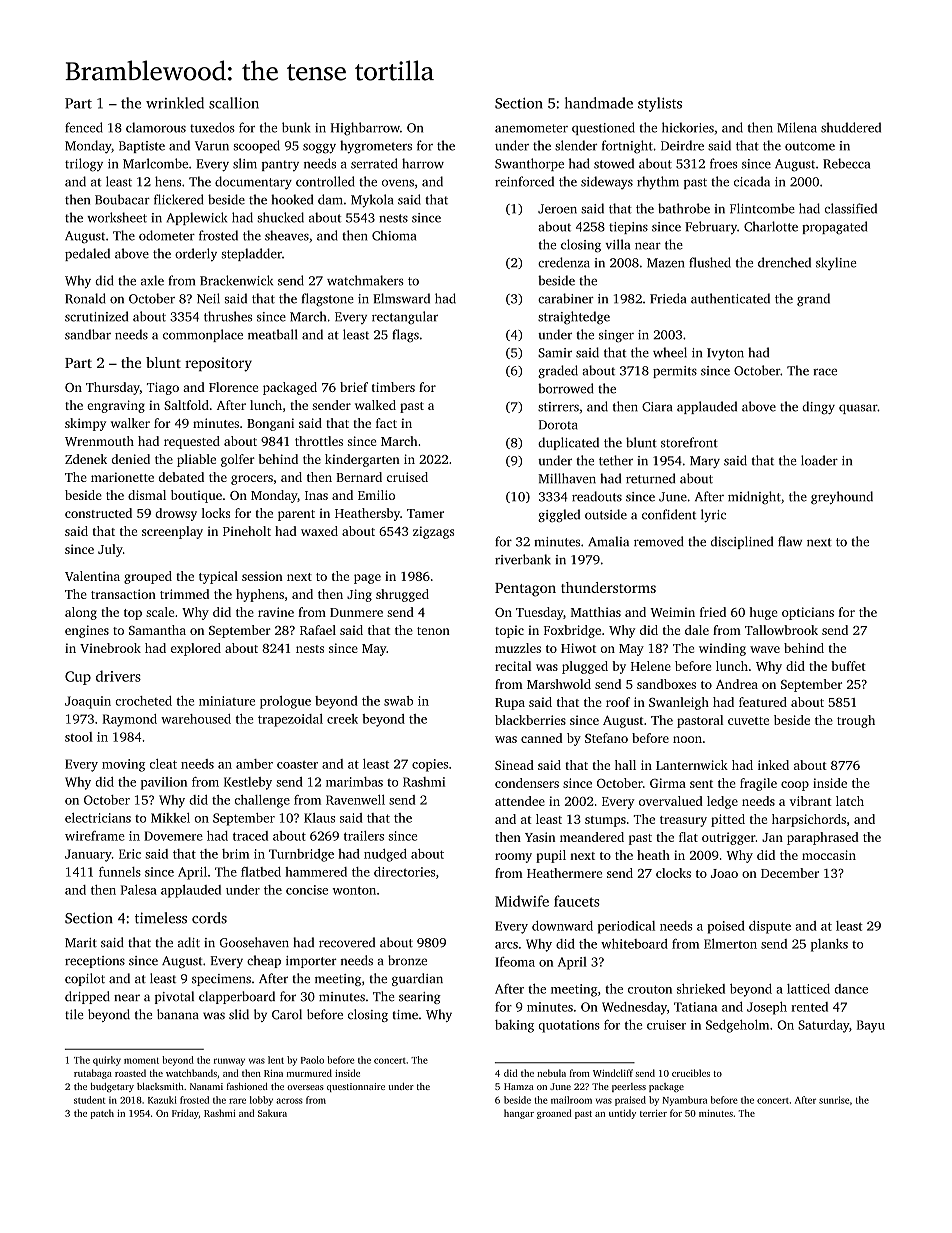  I want to click on flickered, so click(178, 199).
